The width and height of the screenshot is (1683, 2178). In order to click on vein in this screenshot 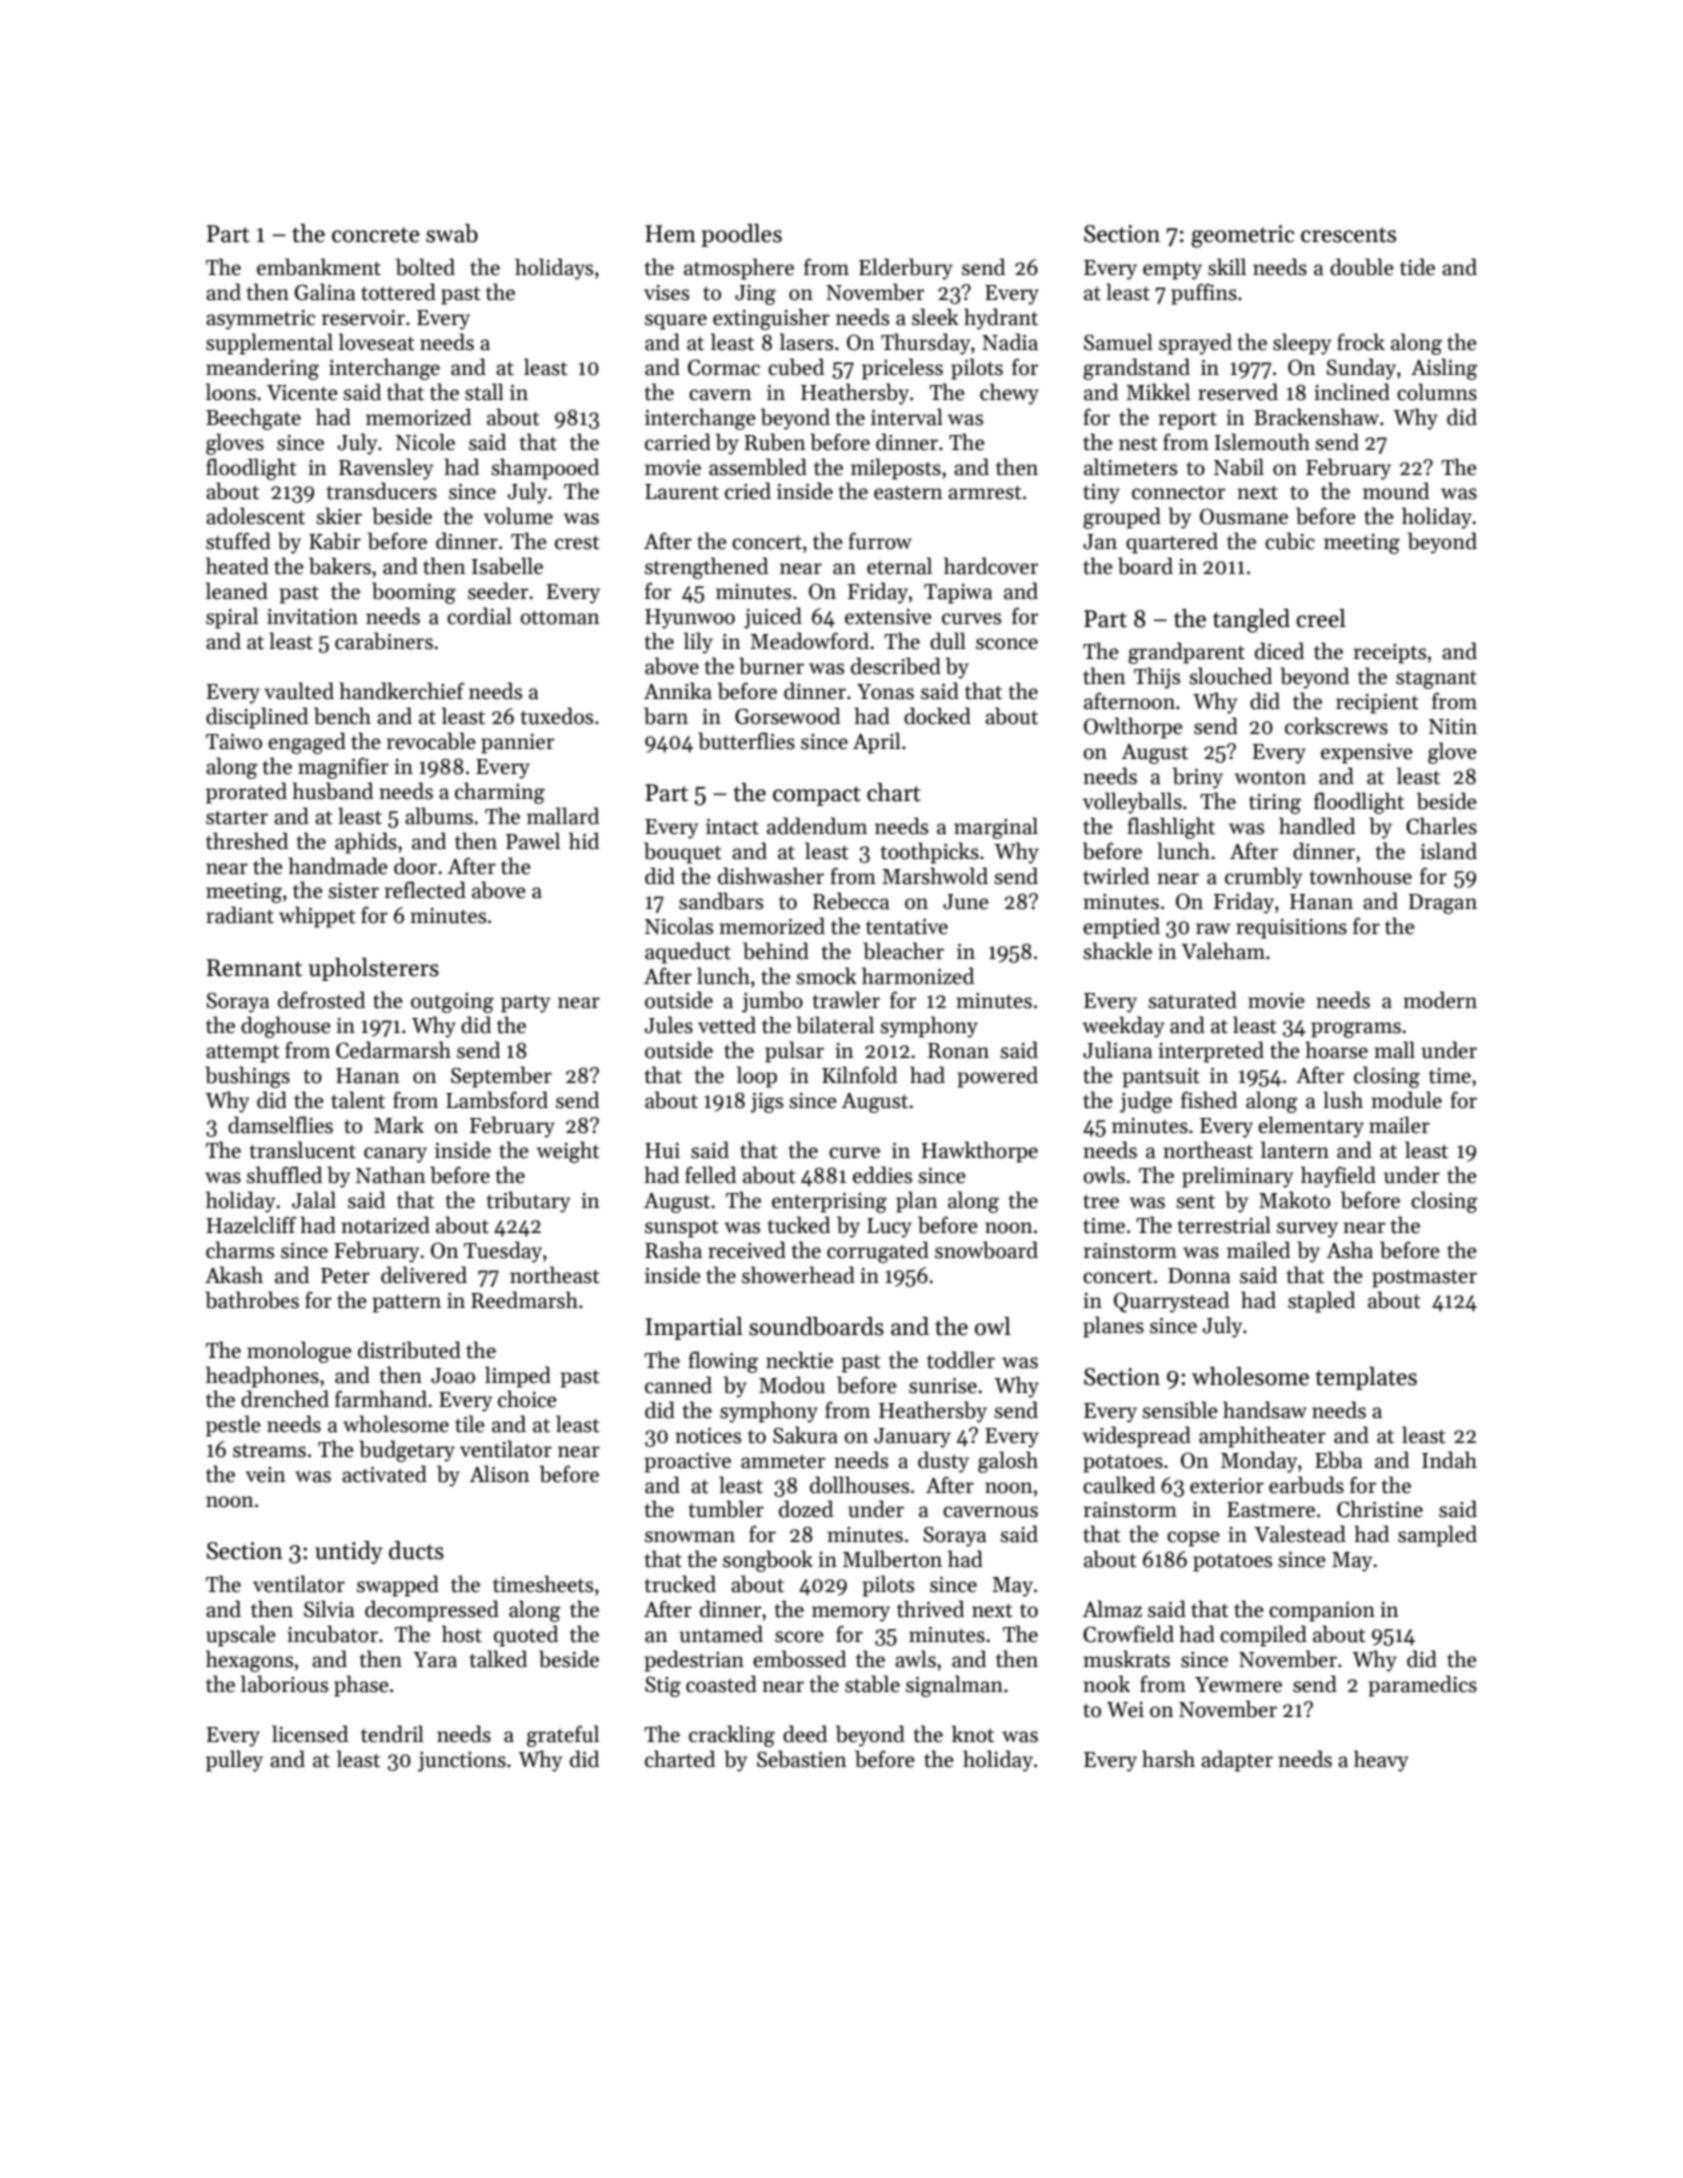, I will do `click(266, 1475)`.
